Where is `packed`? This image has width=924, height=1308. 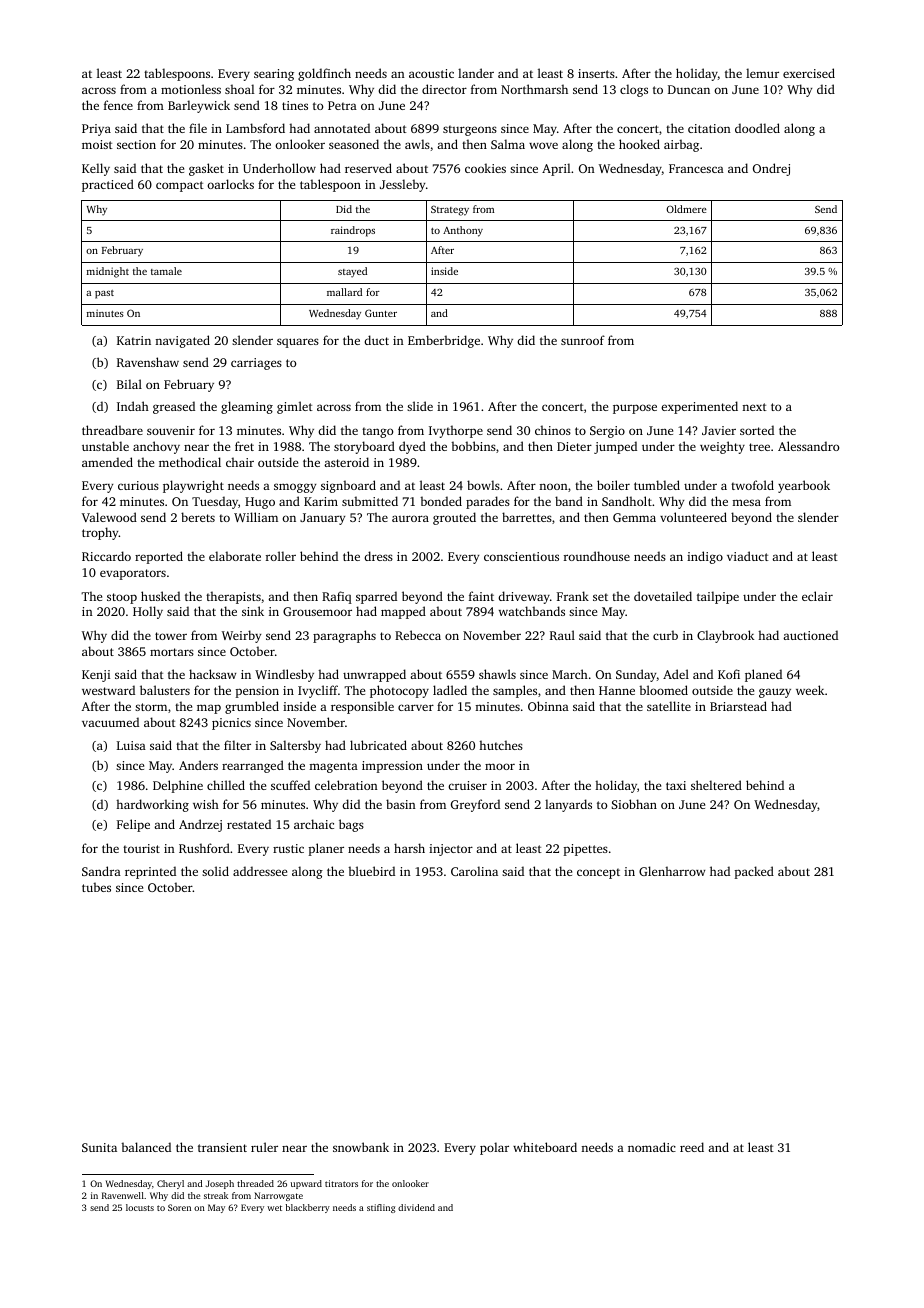
packed is located at coordinates (754, 872).
